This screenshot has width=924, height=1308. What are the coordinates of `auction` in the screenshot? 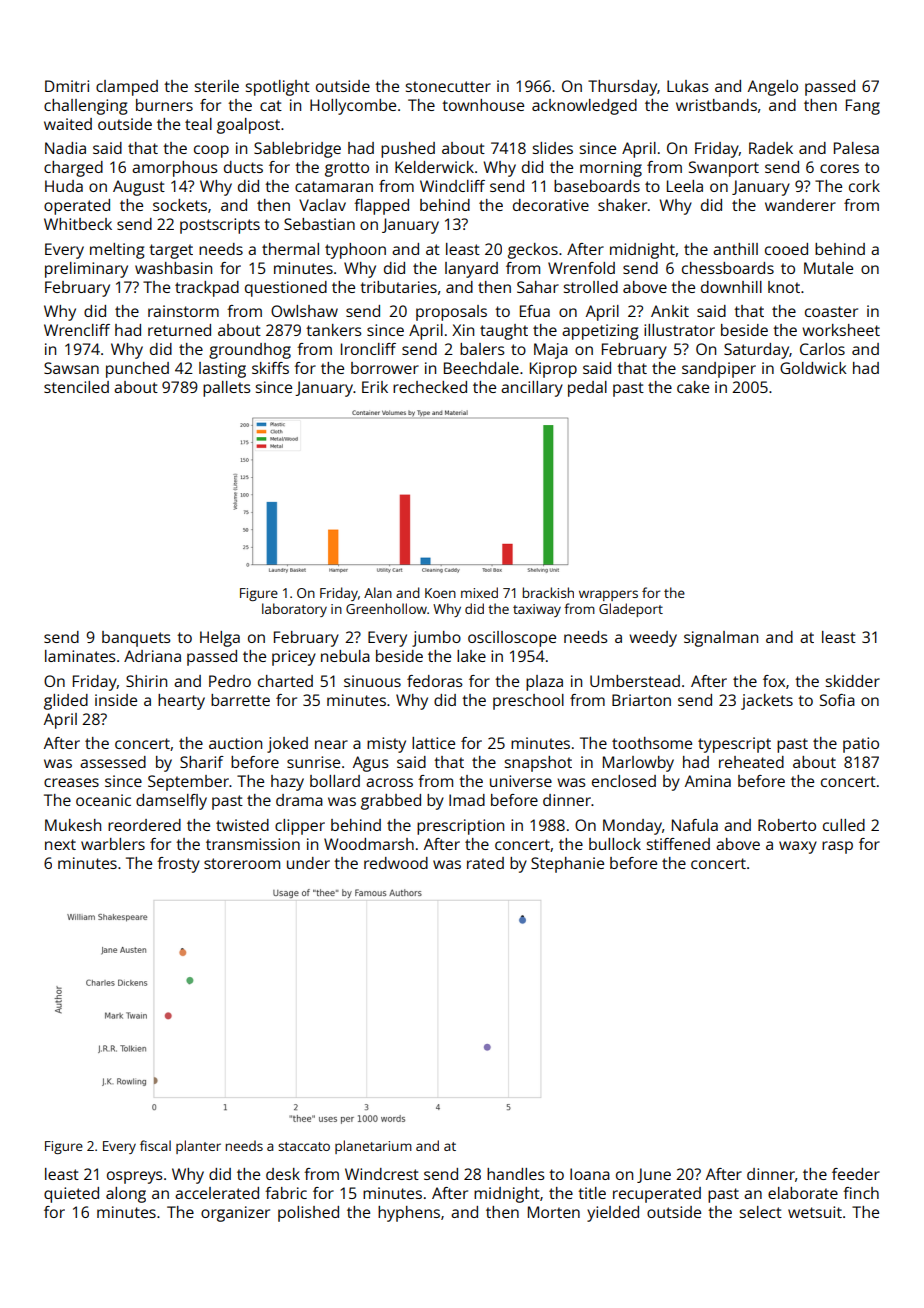 It's located at (235, 743).
